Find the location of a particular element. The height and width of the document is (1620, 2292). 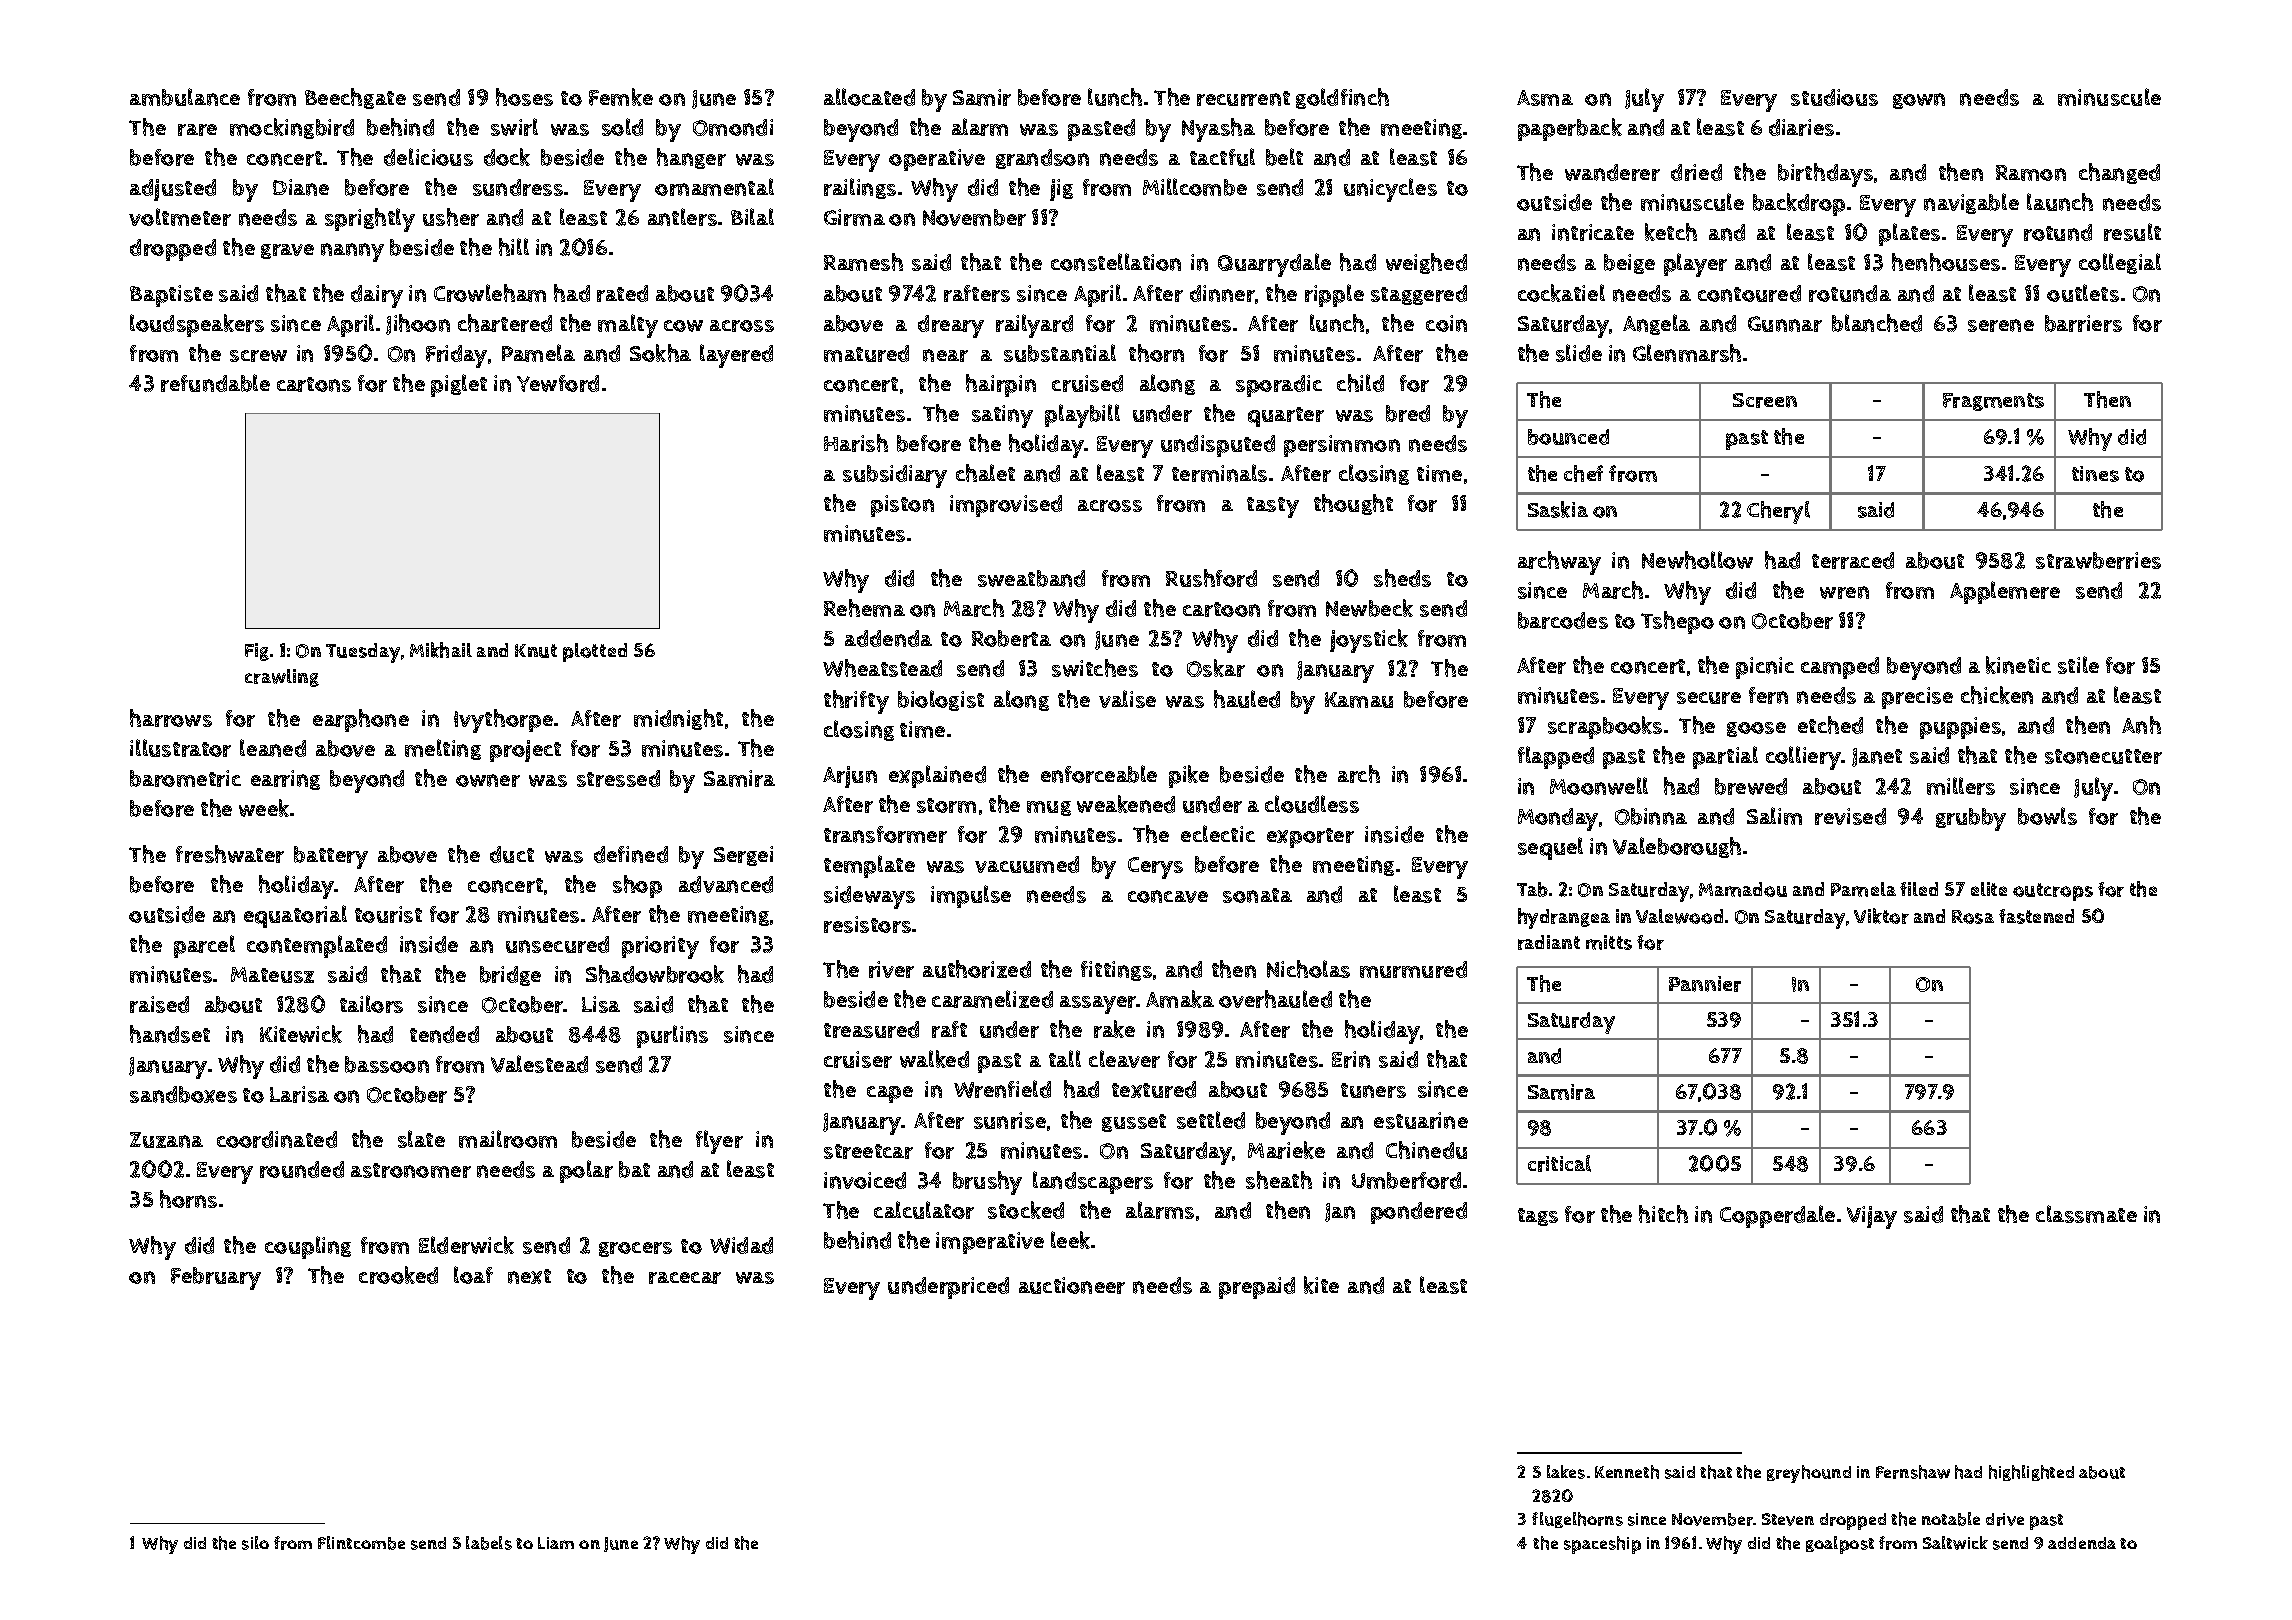

coin is located at coordinates (1446, 323).
